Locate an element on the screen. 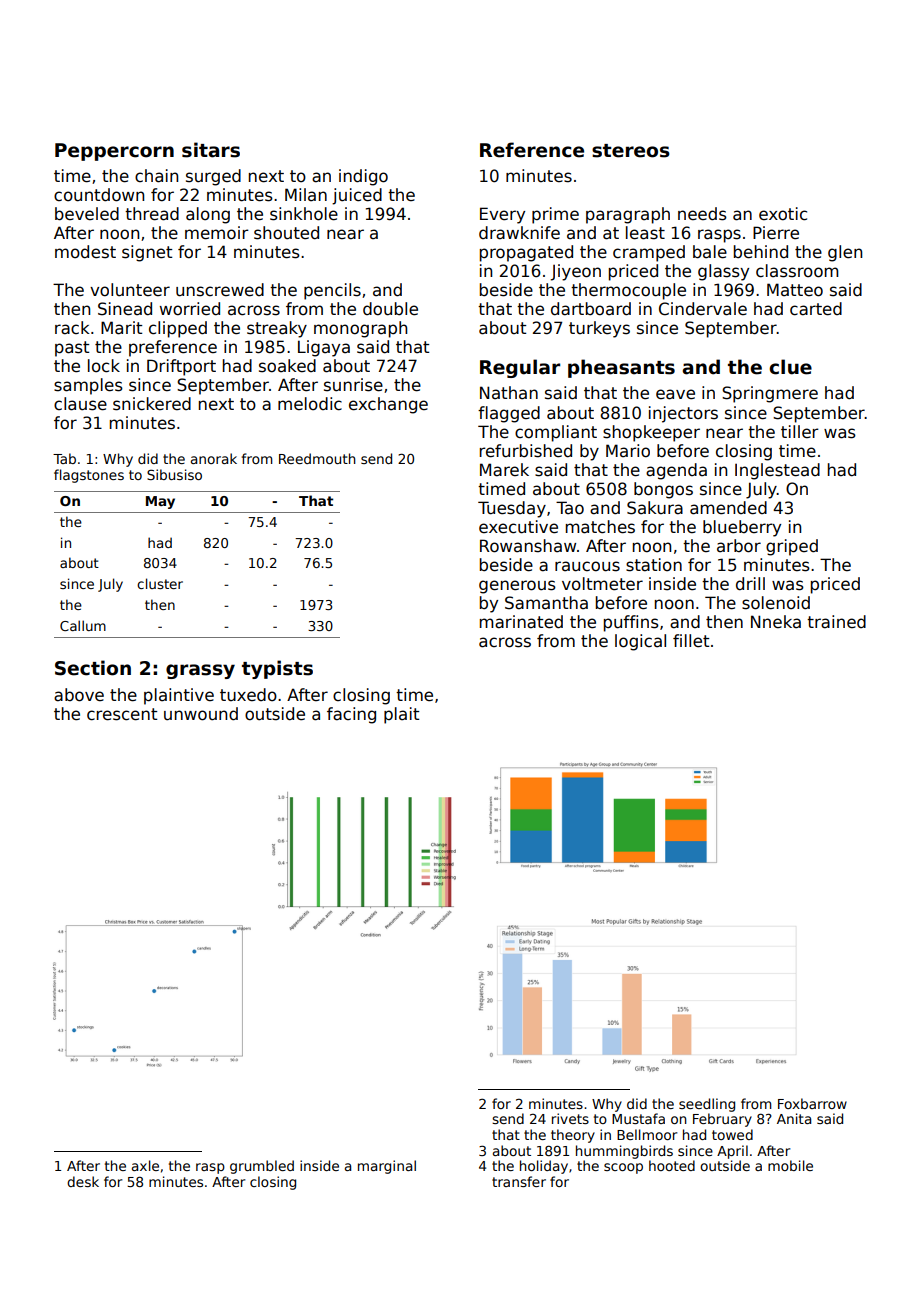 This screenshot has height=1314, width=924. dartboard is located at coordinates (591, 309).
